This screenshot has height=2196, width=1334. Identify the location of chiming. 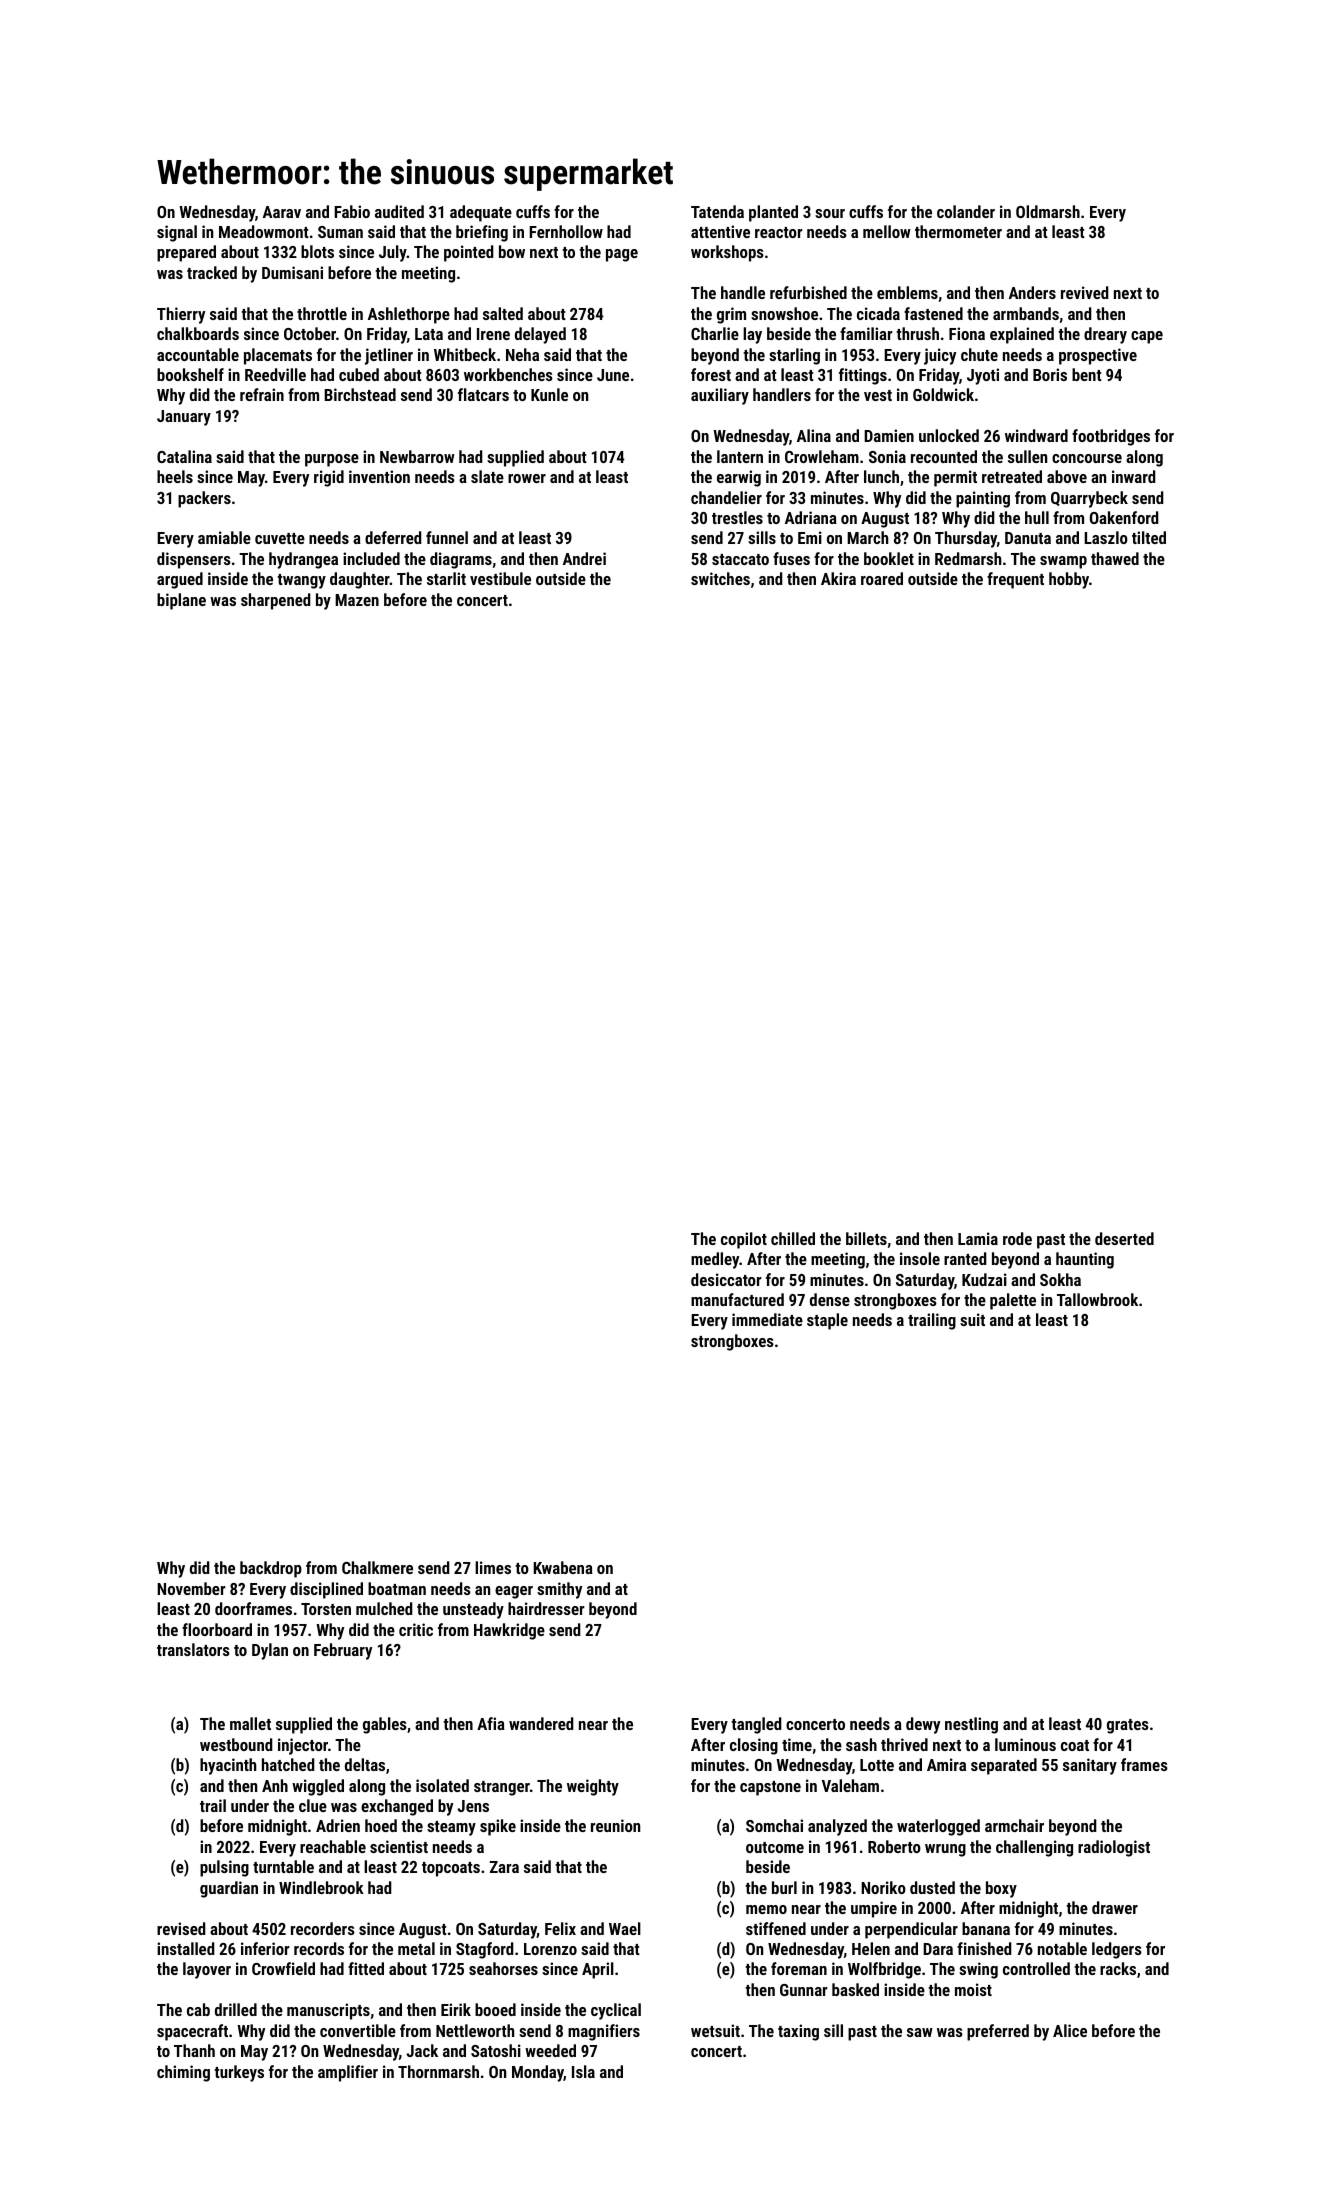
(183, 2073).
